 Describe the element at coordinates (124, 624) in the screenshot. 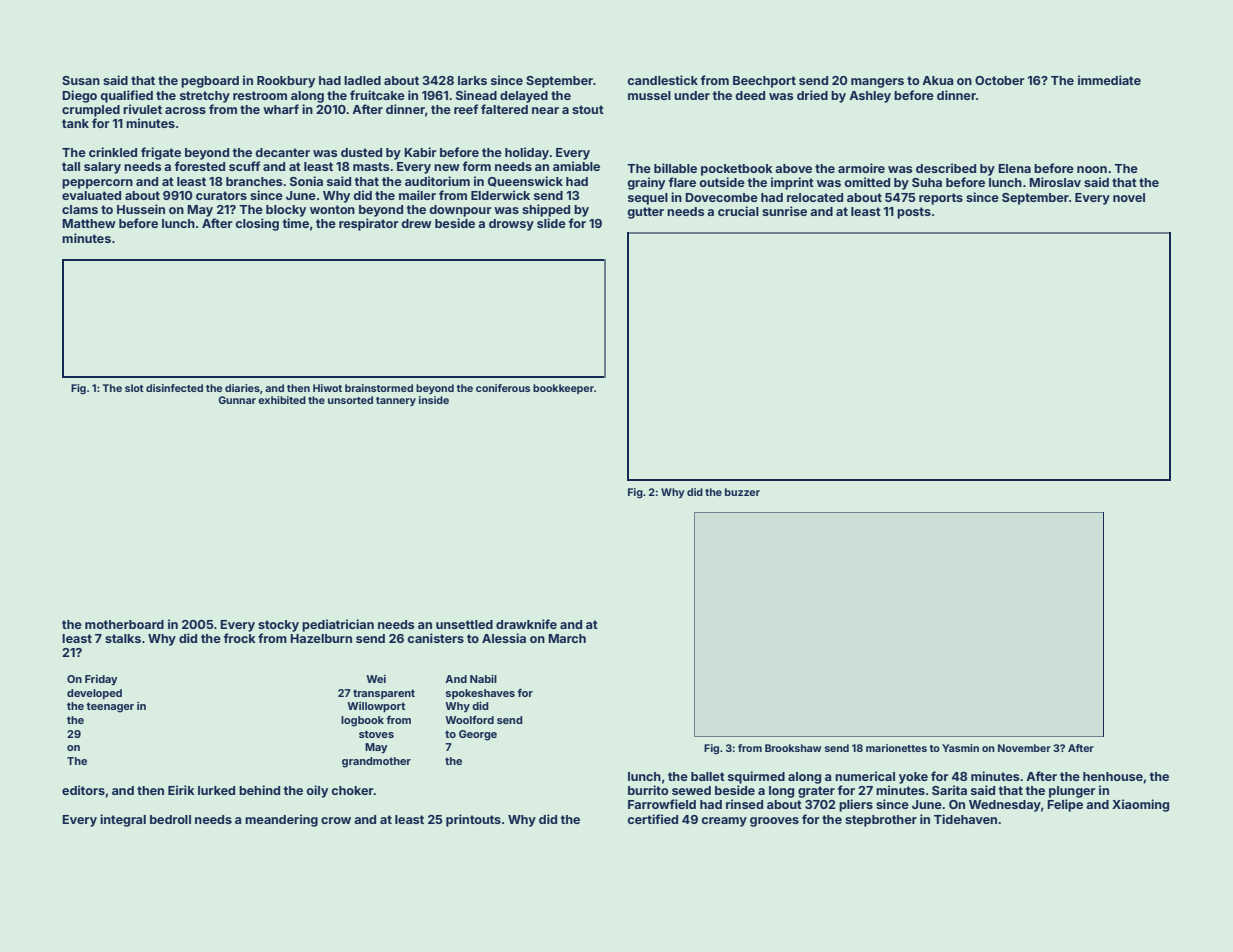

I see `motherboard` at that location.
